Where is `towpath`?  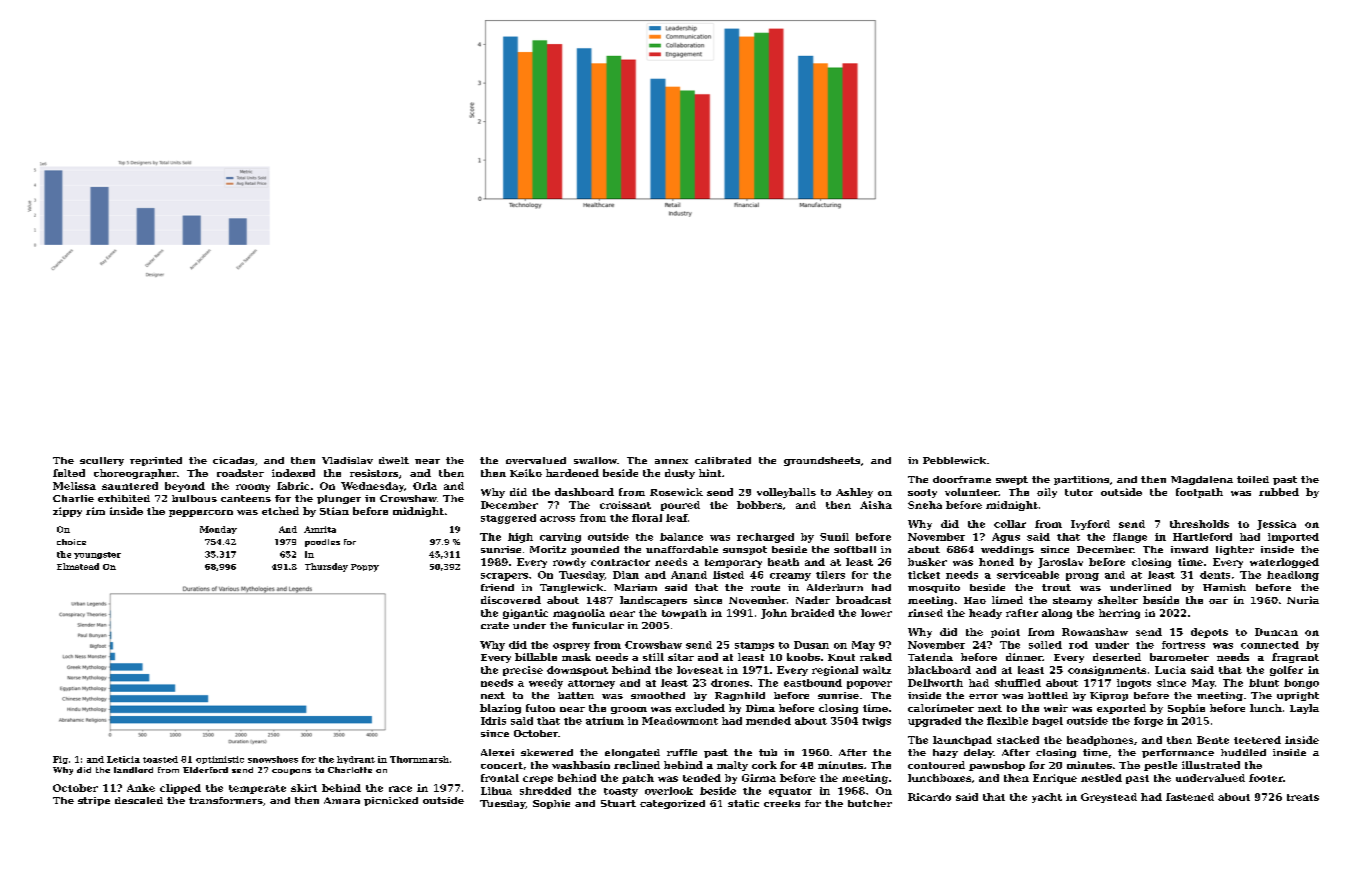 towpath is located at coordinates (684, 614).
